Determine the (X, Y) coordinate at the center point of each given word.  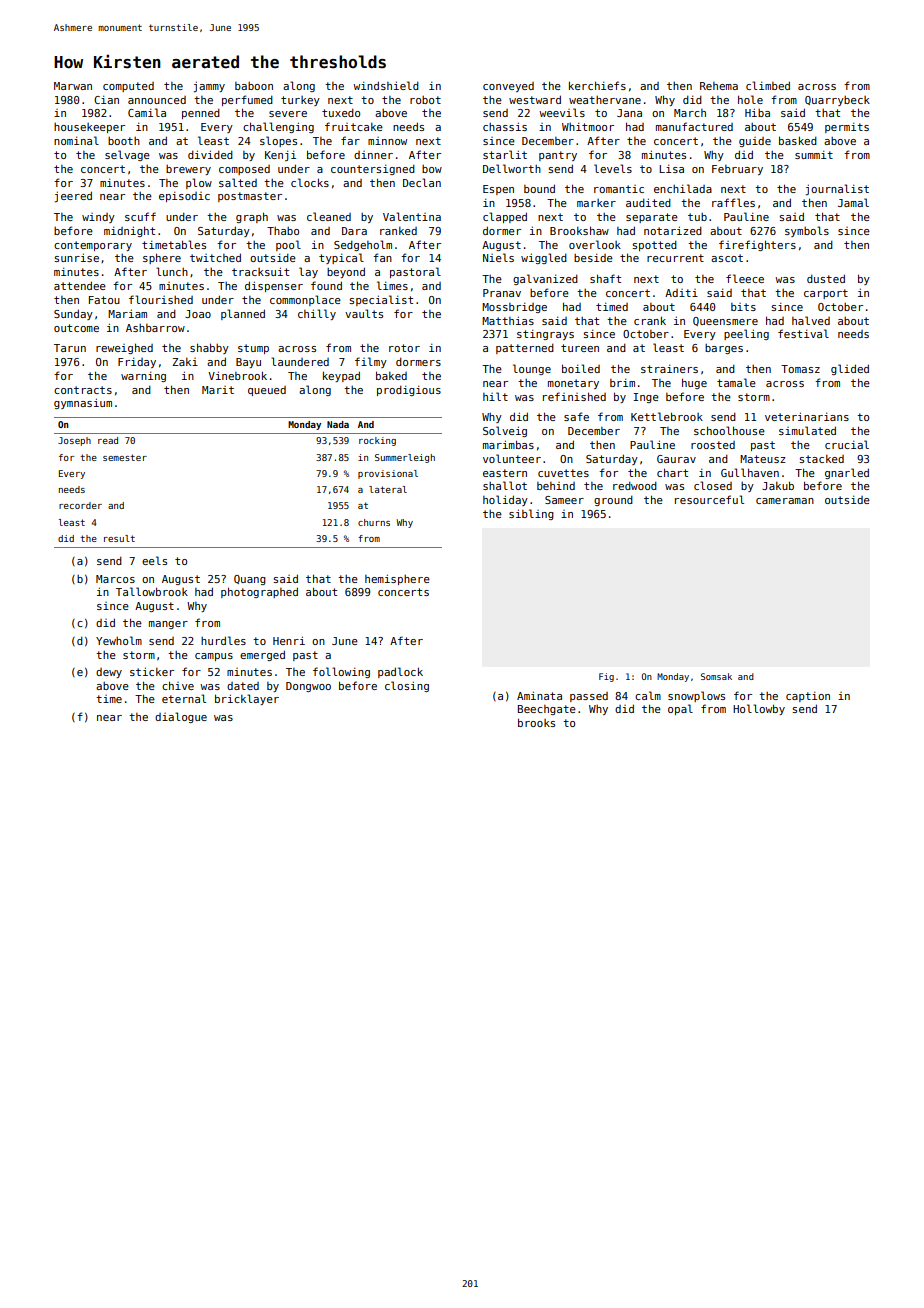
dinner (373, 155)
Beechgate (547, 710)
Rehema (719, 86)
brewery (188, 170)
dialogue (181, 717)
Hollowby (759, 709)
